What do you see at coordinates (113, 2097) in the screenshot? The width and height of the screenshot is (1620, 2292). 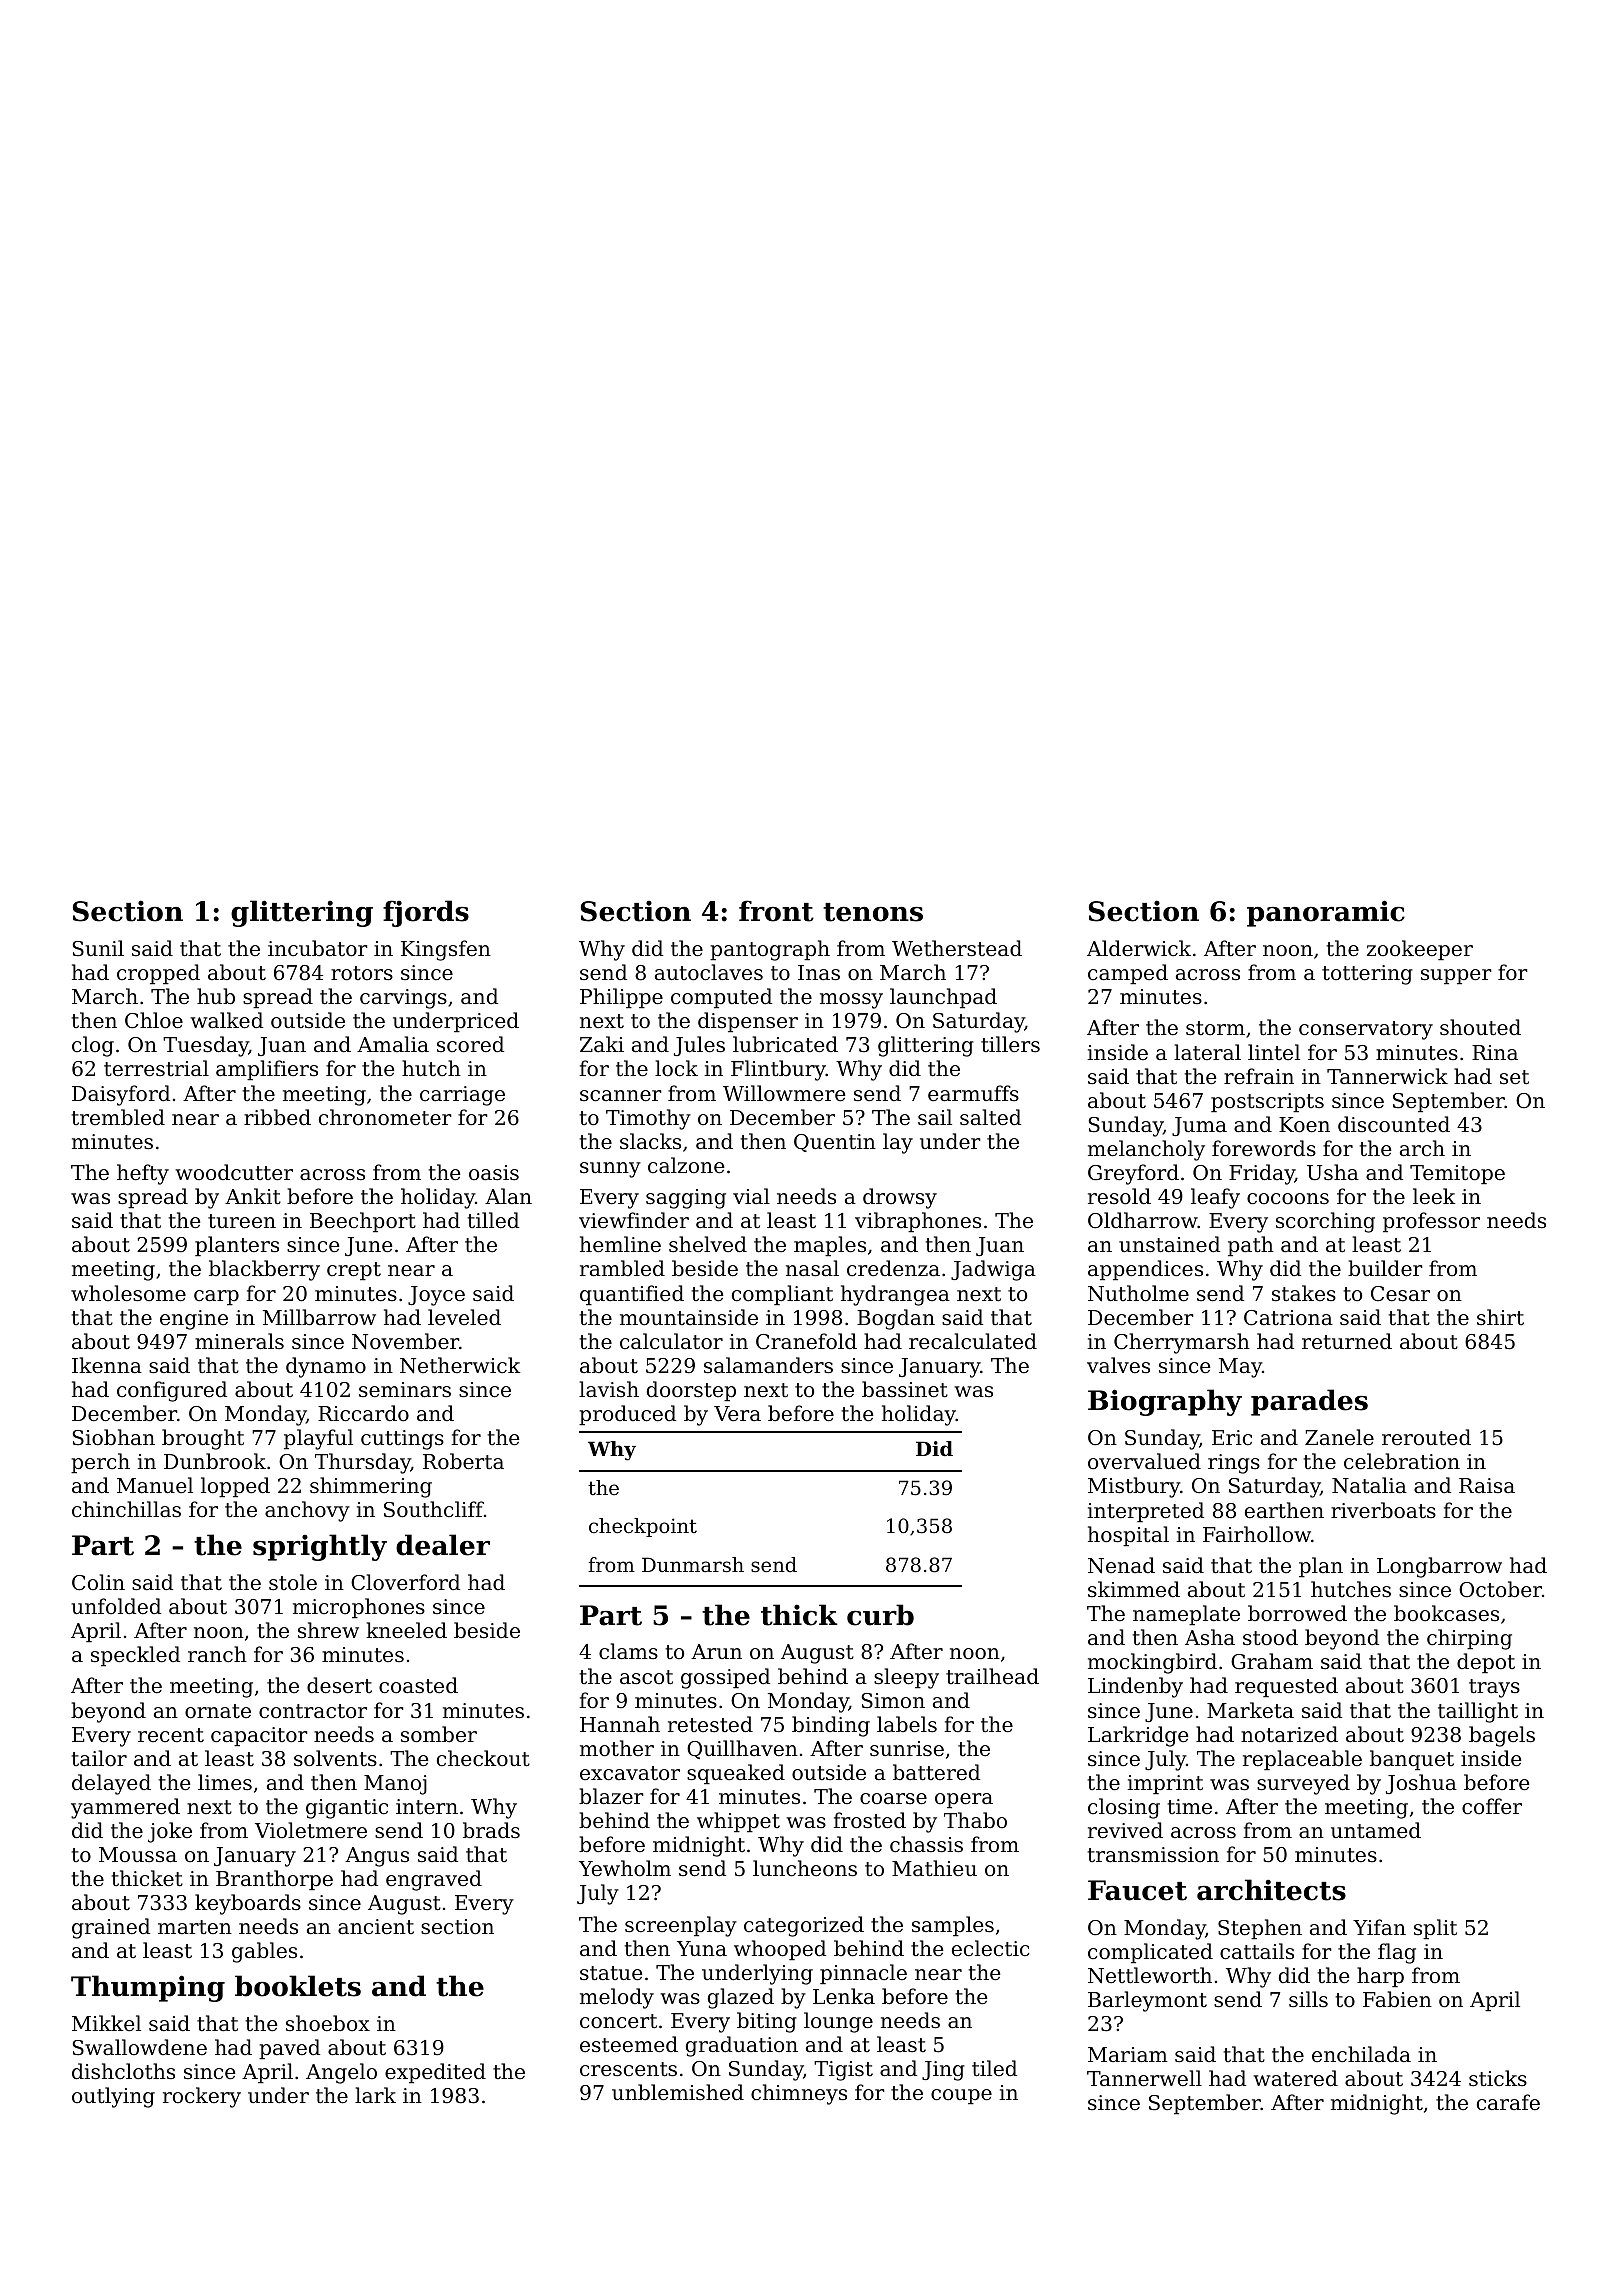 I see `outlying` at bounding box center [113, 2097].
